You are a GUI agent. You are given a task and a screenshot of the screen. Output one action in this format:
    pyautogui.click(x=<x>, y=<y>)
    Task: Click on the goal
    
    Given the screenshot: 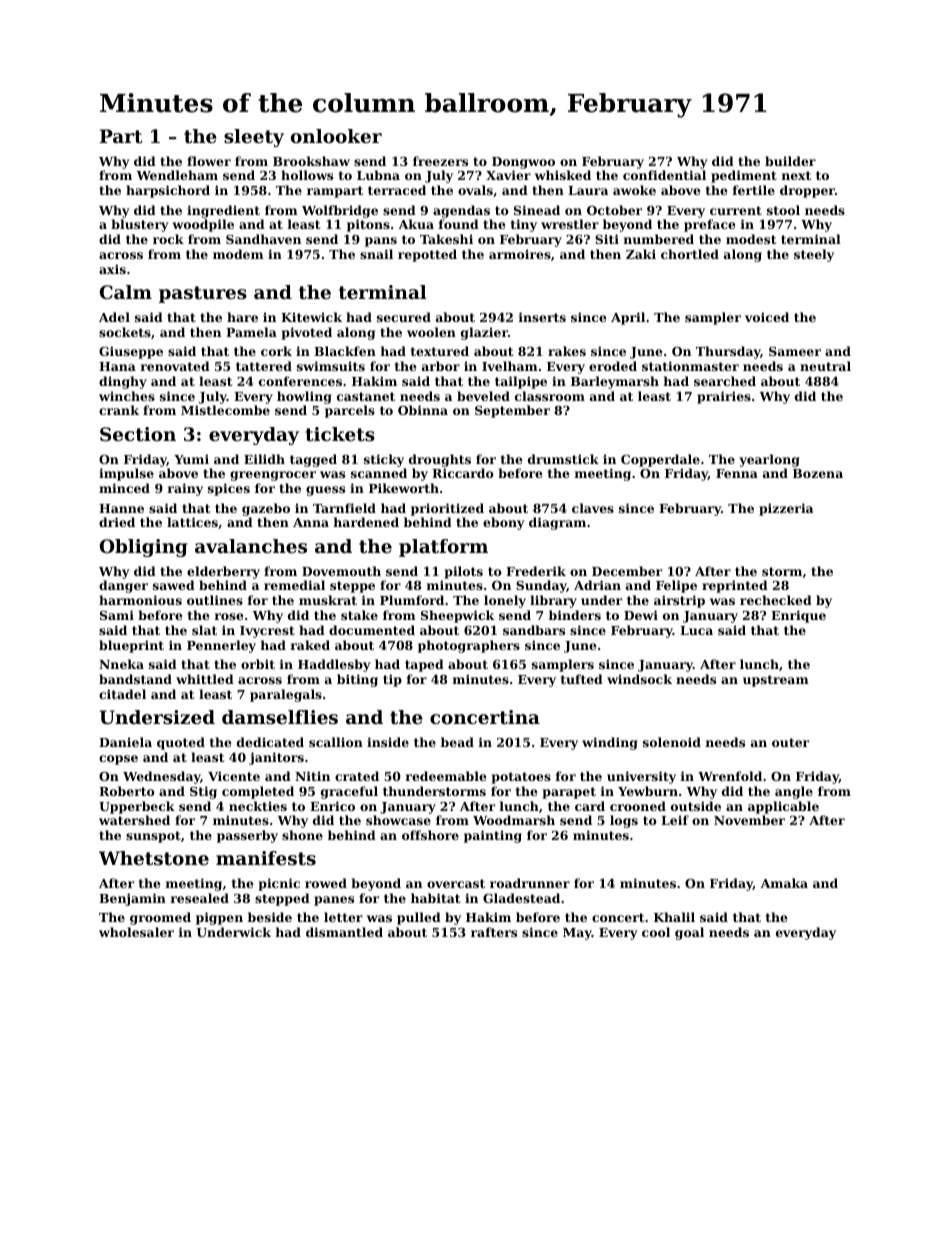 What is the action you would take?
    pyautogui.click(x=689, y=933)
